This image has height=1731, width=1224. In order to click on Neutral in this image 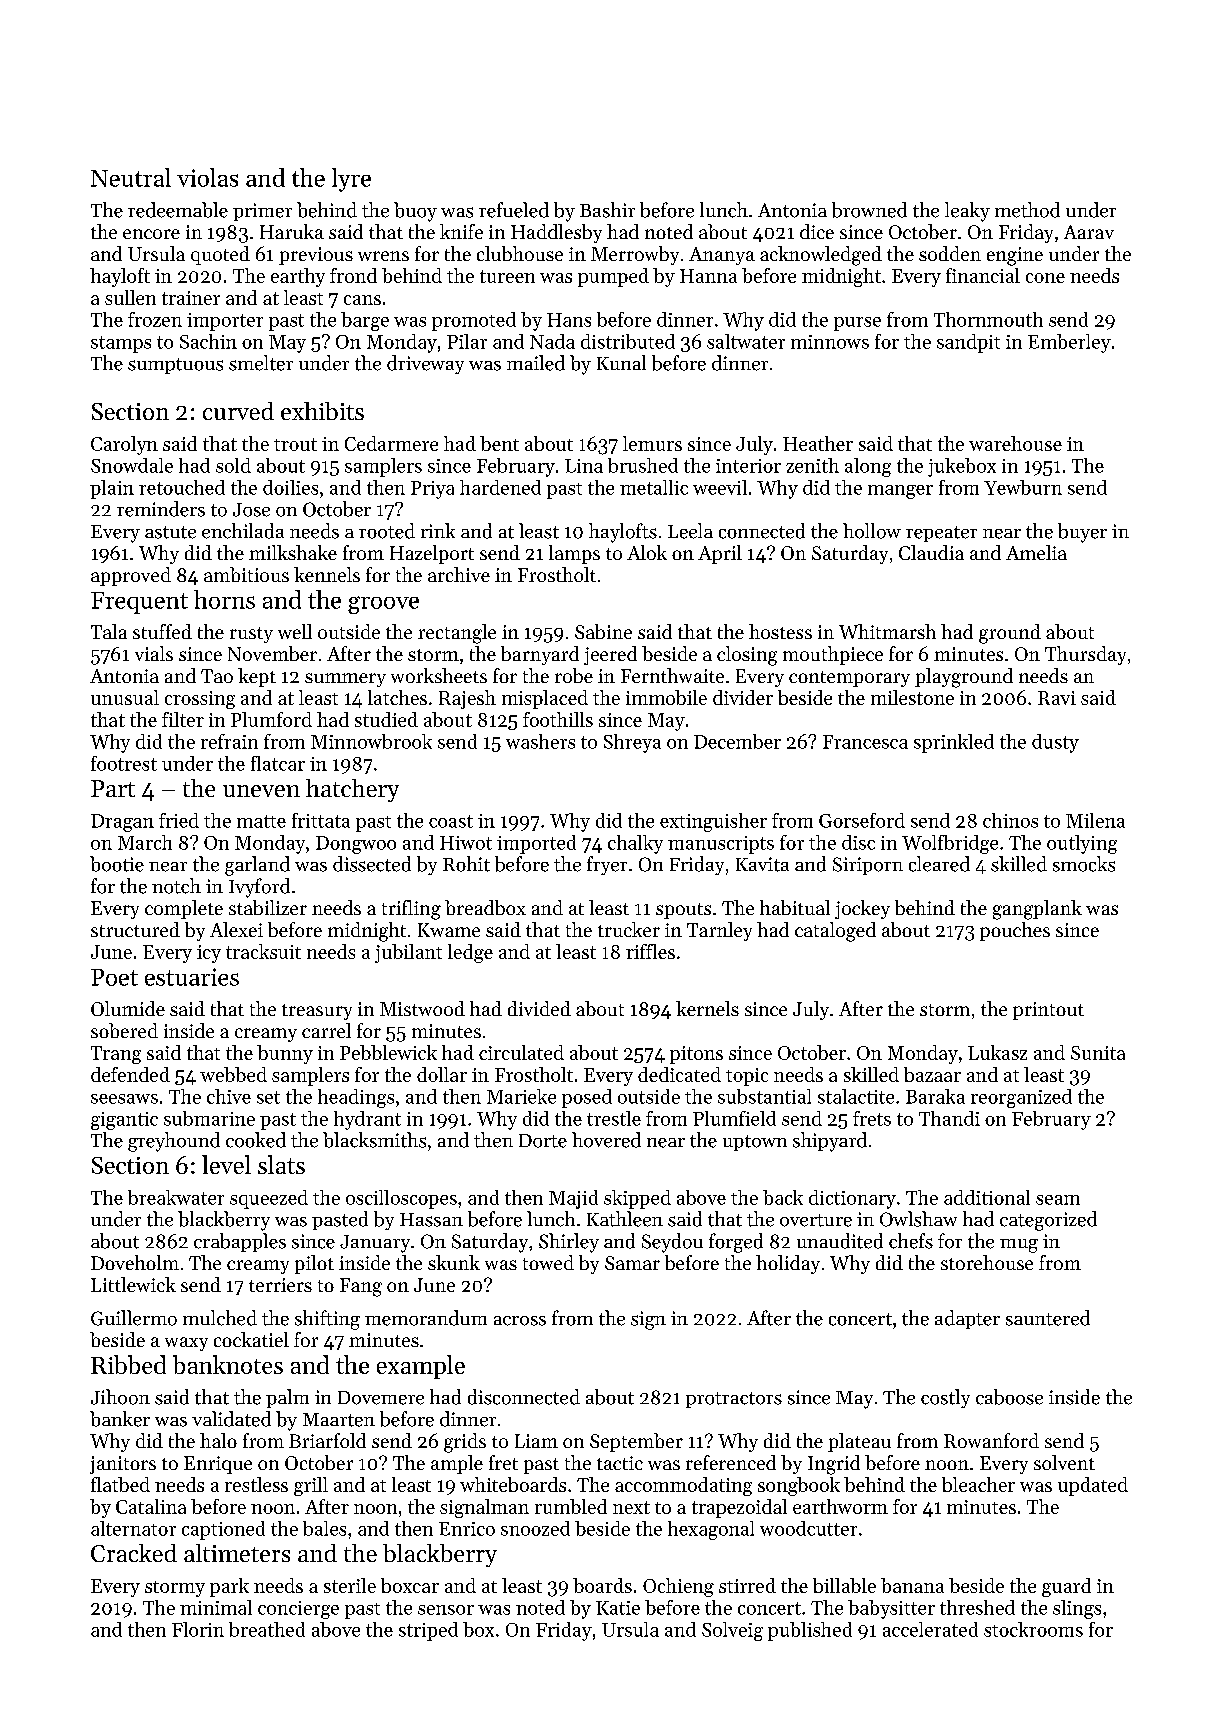, I will do `click(131, 177)`.
